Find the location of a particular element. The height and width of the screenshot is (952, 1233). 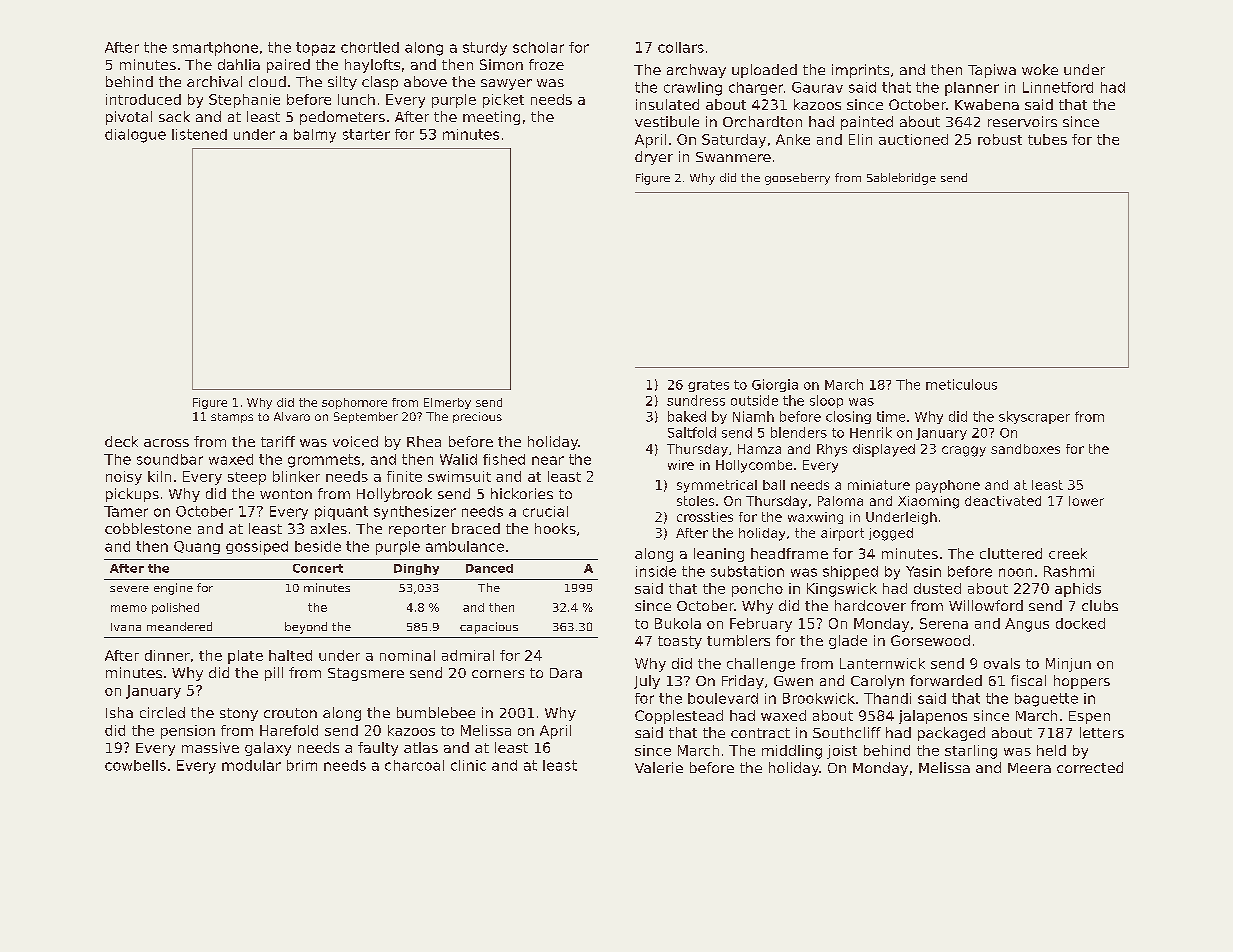

outside is located at coordinates (754, 400).
